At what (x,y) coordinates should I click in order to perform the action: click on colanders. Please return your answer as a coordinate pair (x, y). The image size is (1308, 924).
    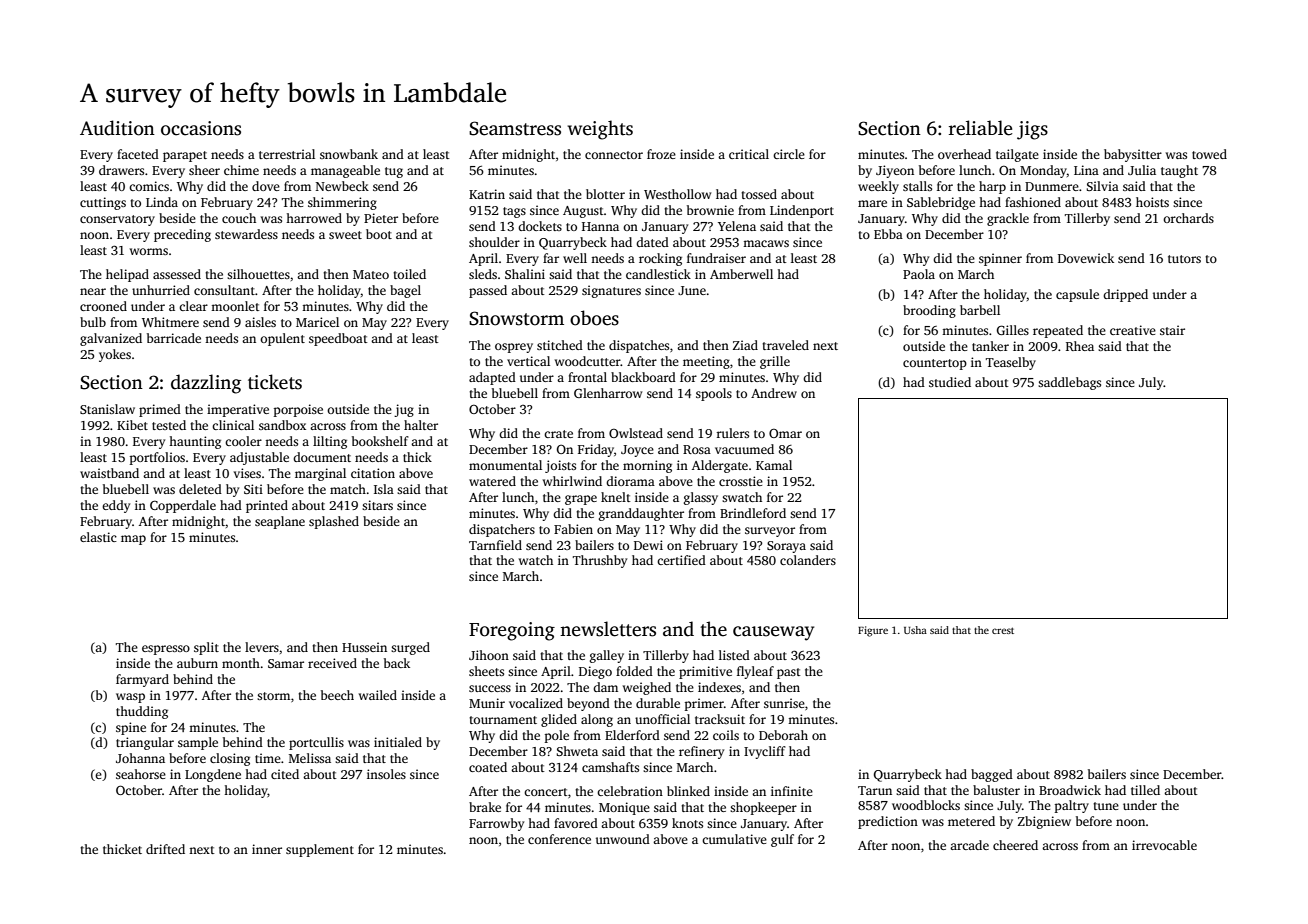
    Looking at the image, I should click on (808, 560).
